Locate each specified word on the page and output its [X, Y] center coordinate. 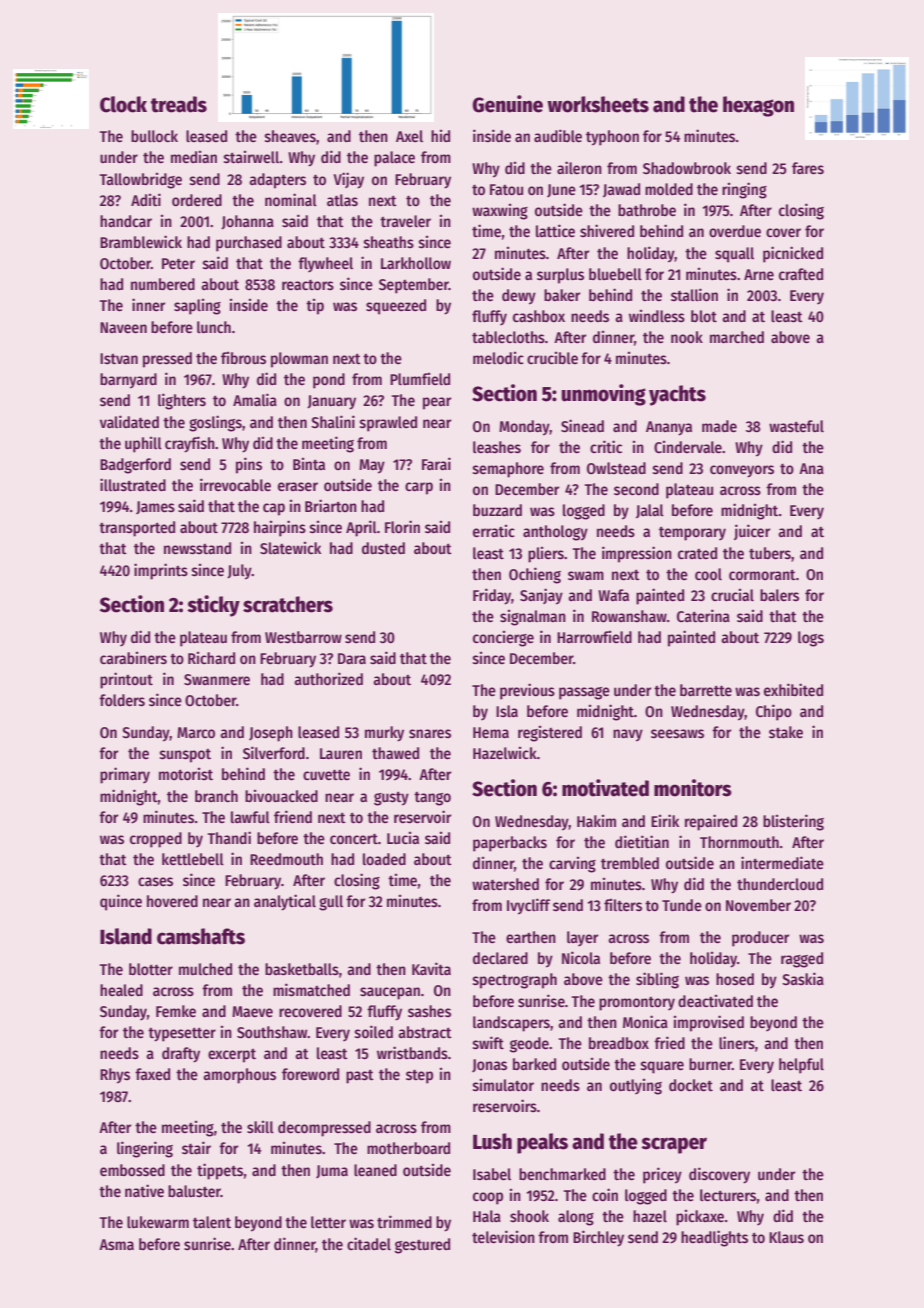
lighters [182, 401]
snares [430, 733]
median [194, 157]
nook [687, 337]
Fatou [506, 189]
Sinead [582, 425]
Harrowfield [594, 637]
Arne [759, 275]
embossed [132, 1170]
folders [122, 700]
